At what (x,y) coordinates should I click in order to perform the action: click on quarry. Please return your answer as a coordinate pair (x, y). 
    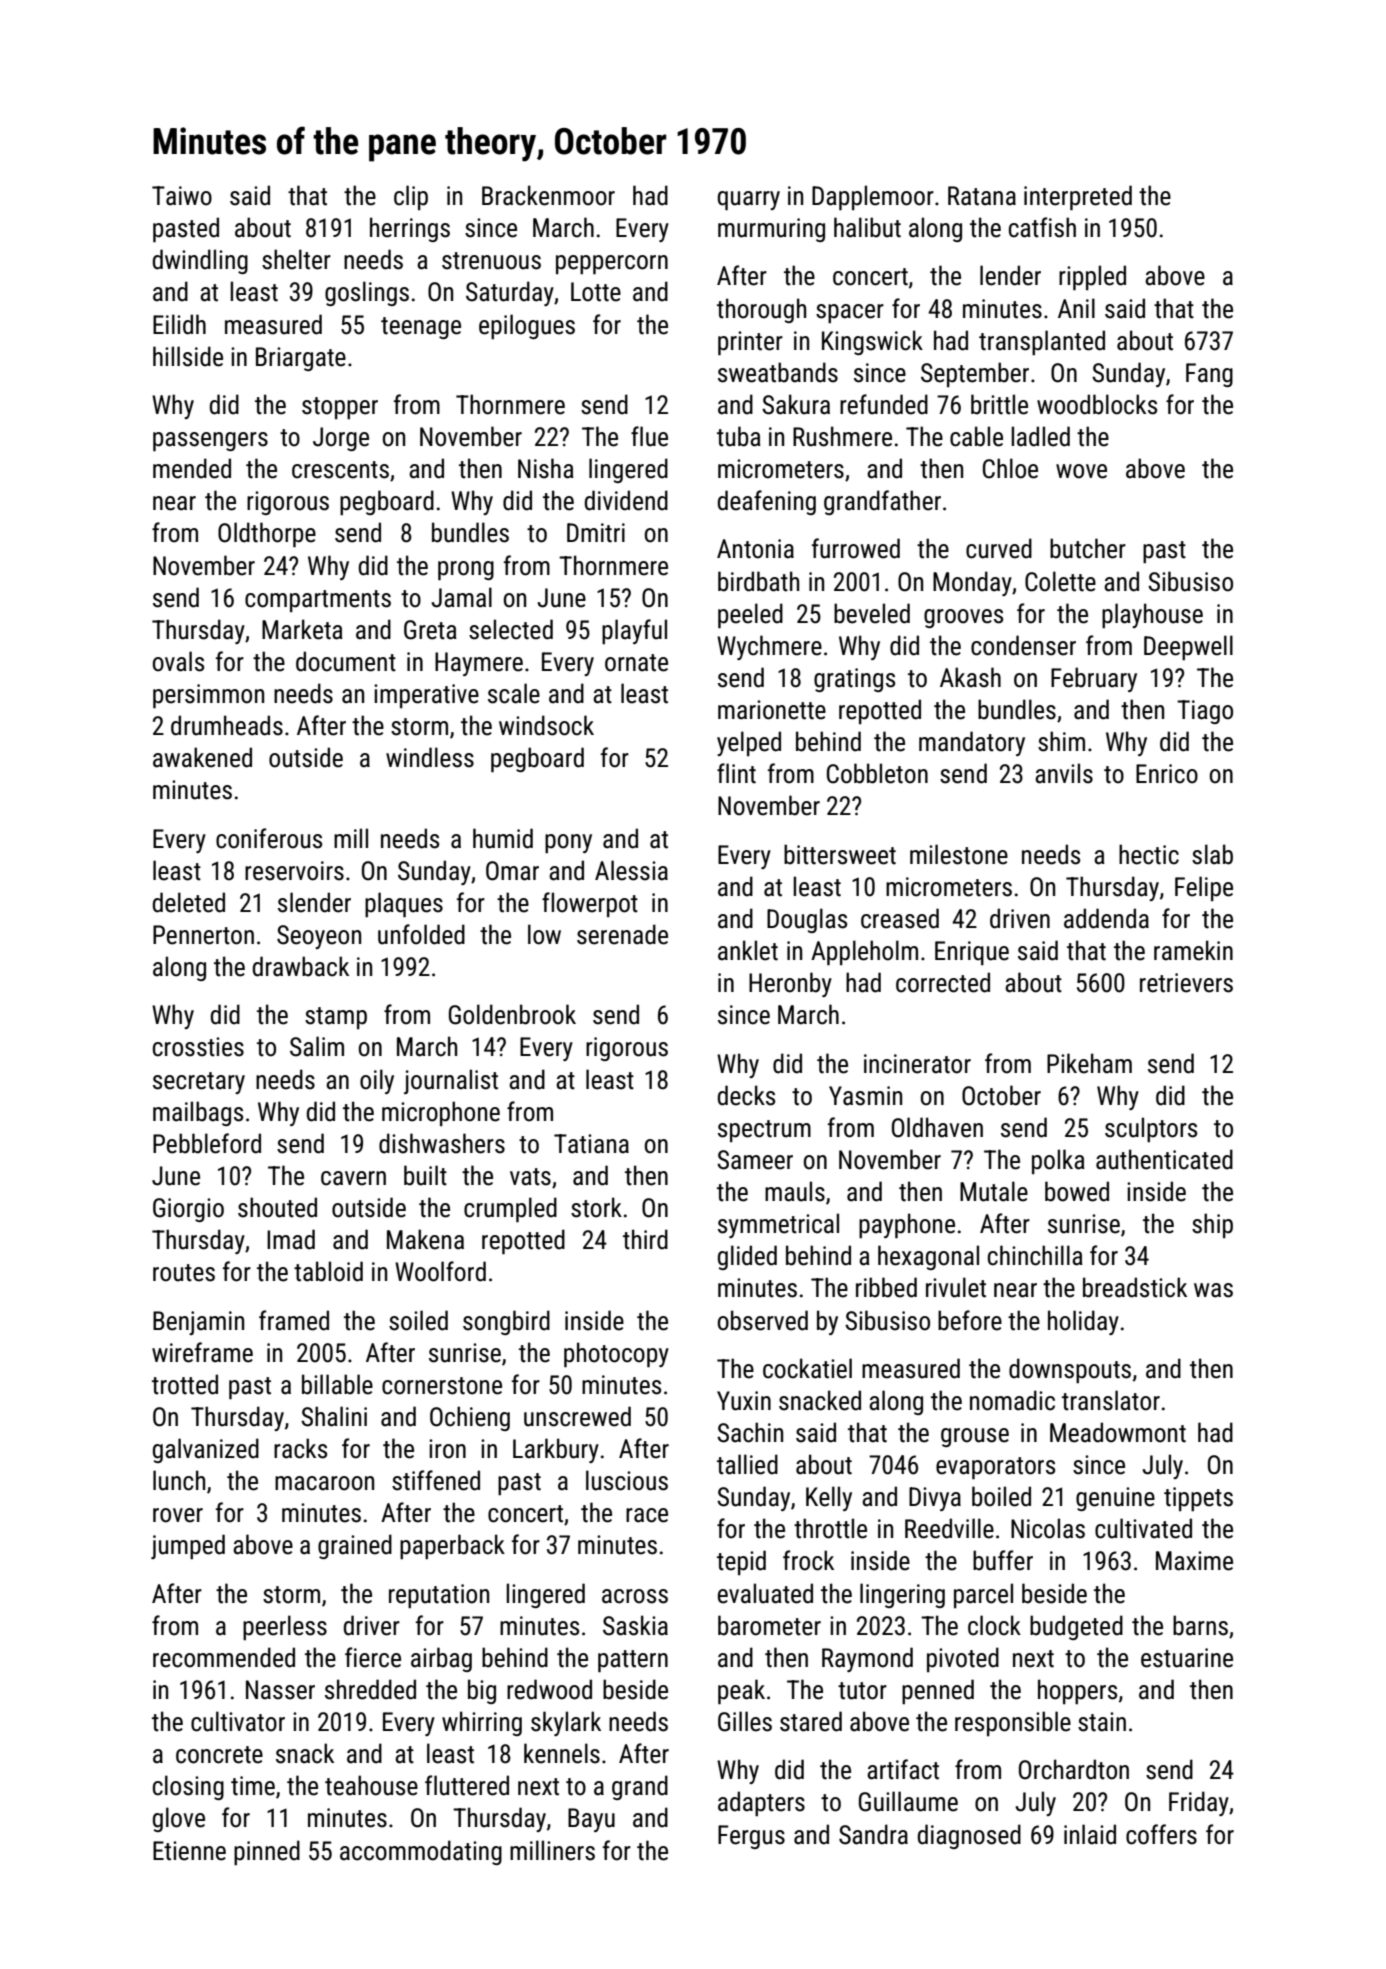
    Looking at the image, I should click on (749, 200).
